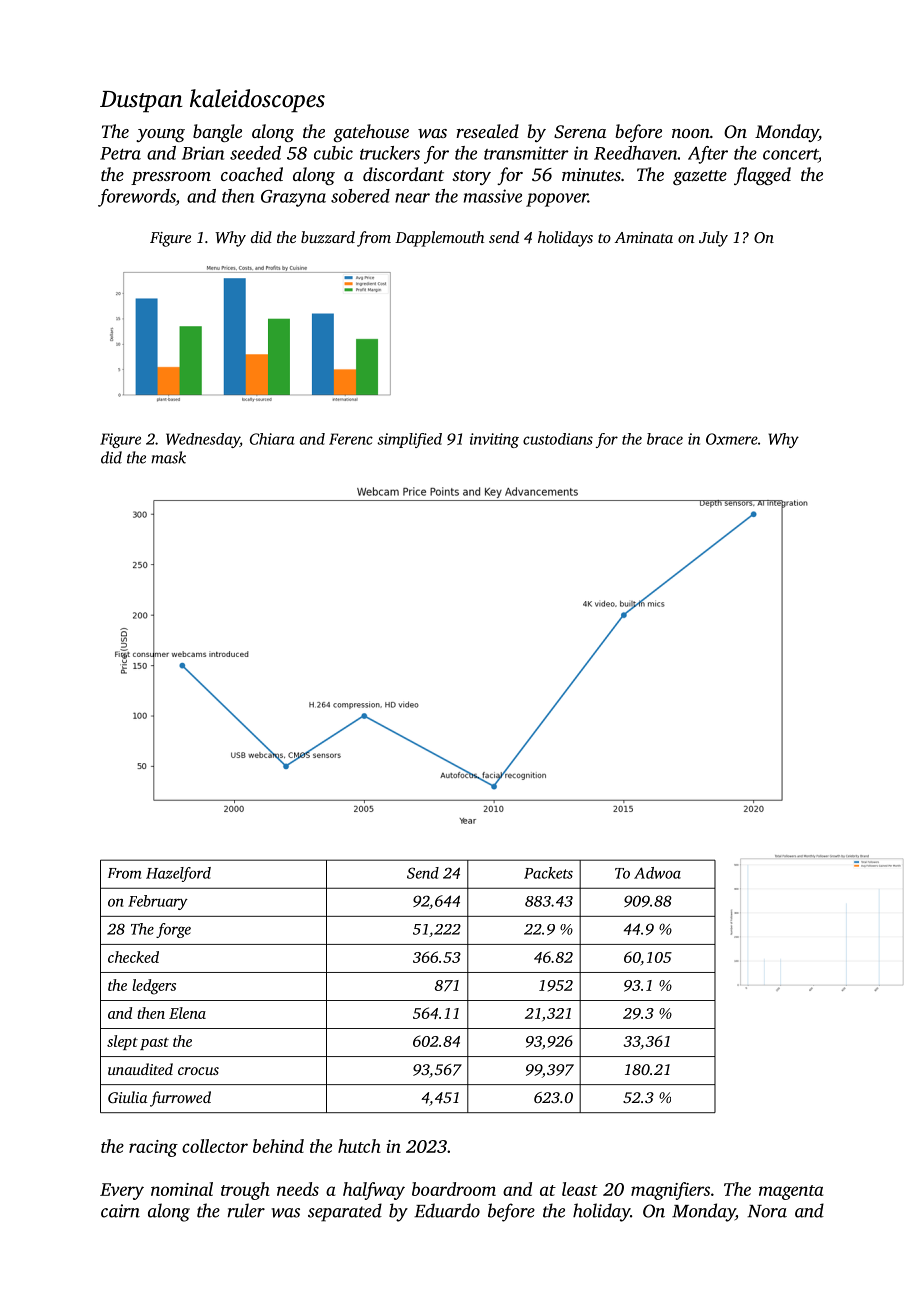 The width and height of the page is (924, 1314). I want to click on concert, so click(790, 154).
